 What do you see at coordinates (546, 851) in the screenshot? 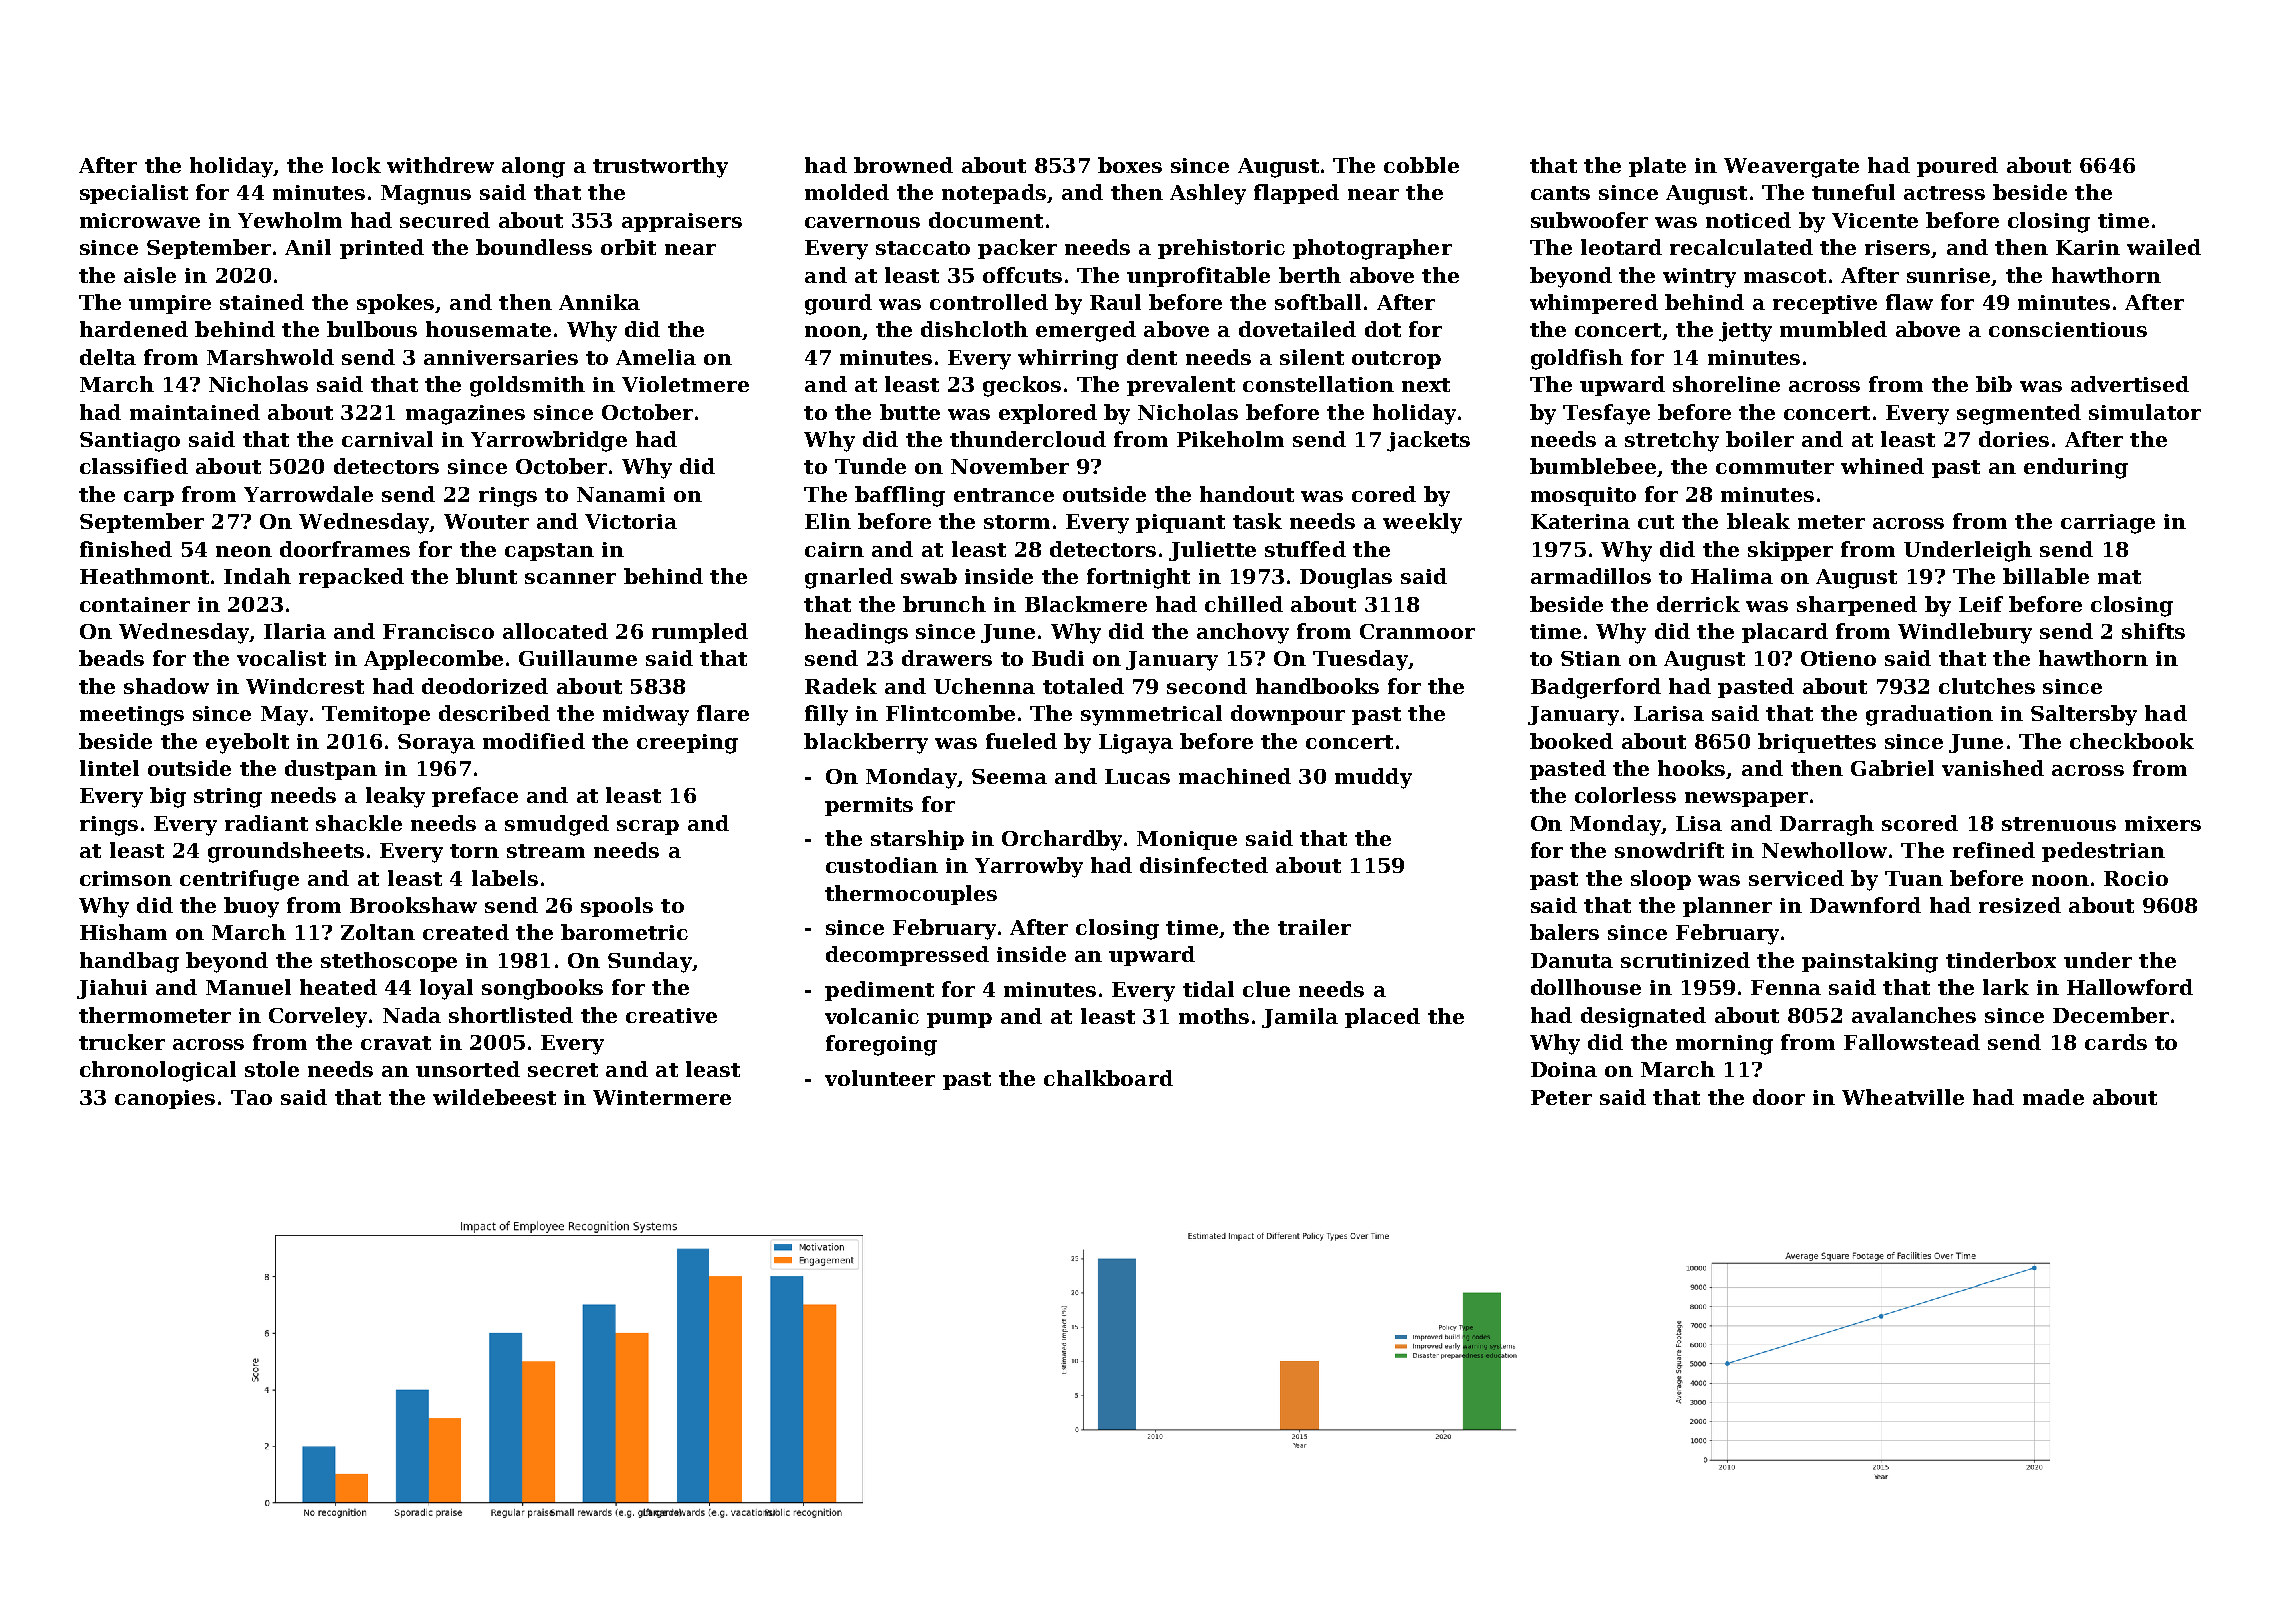
I see `stream` at bounding box center [546, 851].
